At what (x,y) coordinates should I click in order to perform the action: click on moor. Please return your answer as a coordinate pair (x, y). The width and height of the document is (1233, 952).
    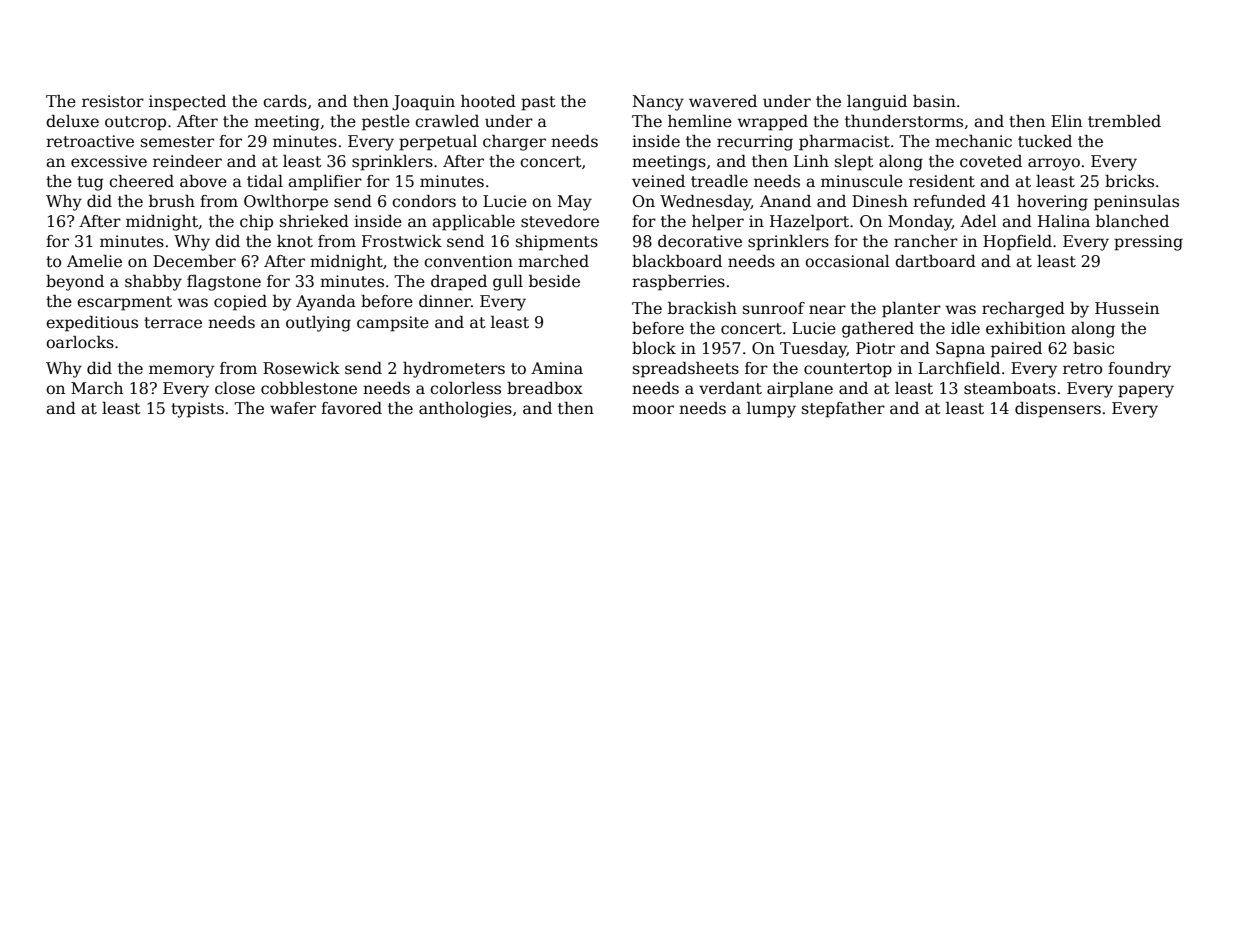
    Looking at the image, I should click on (653, 410).
